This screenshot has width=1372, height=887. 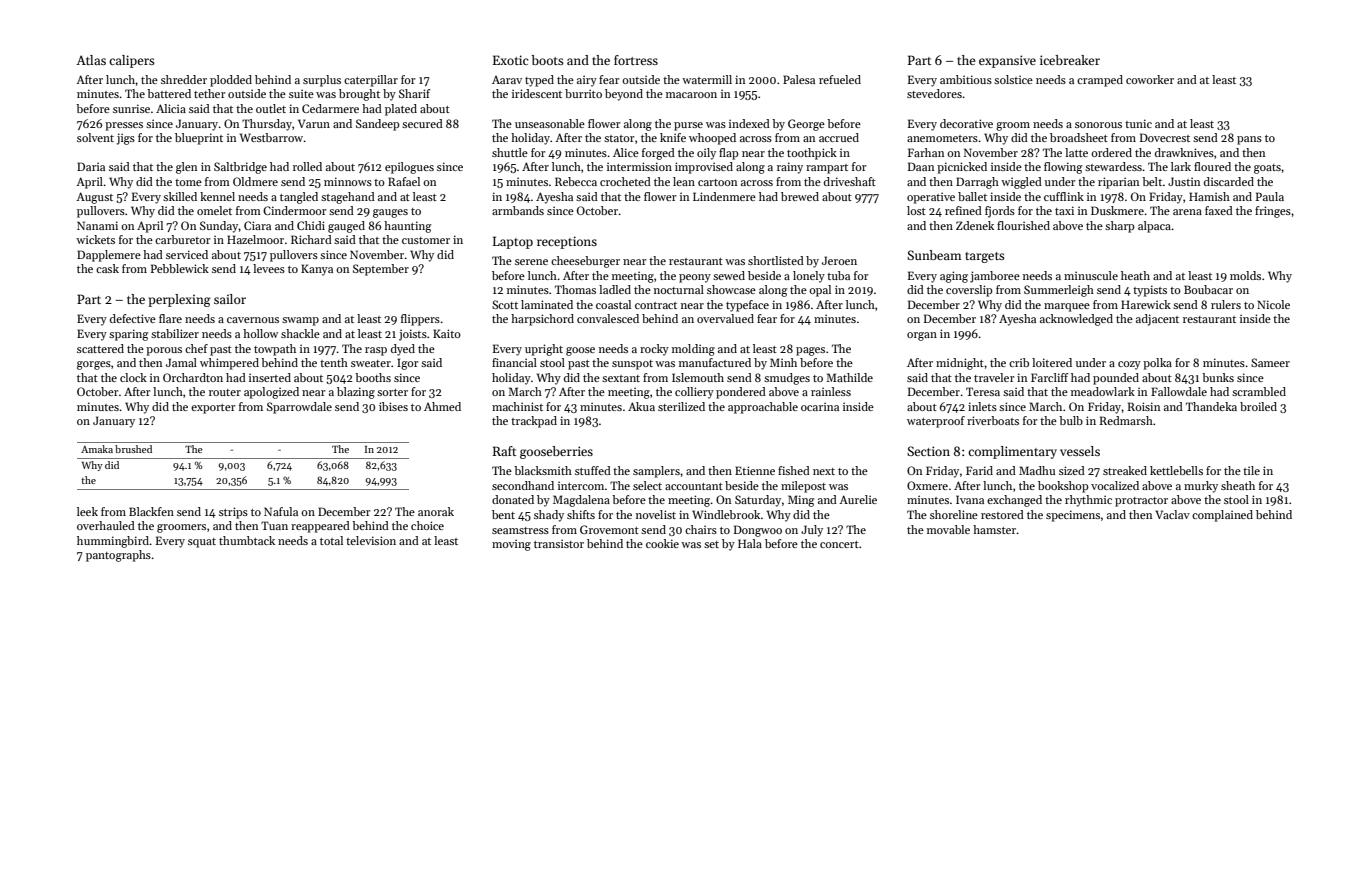 I want to click on indexed, so click(x=749, y=123).
